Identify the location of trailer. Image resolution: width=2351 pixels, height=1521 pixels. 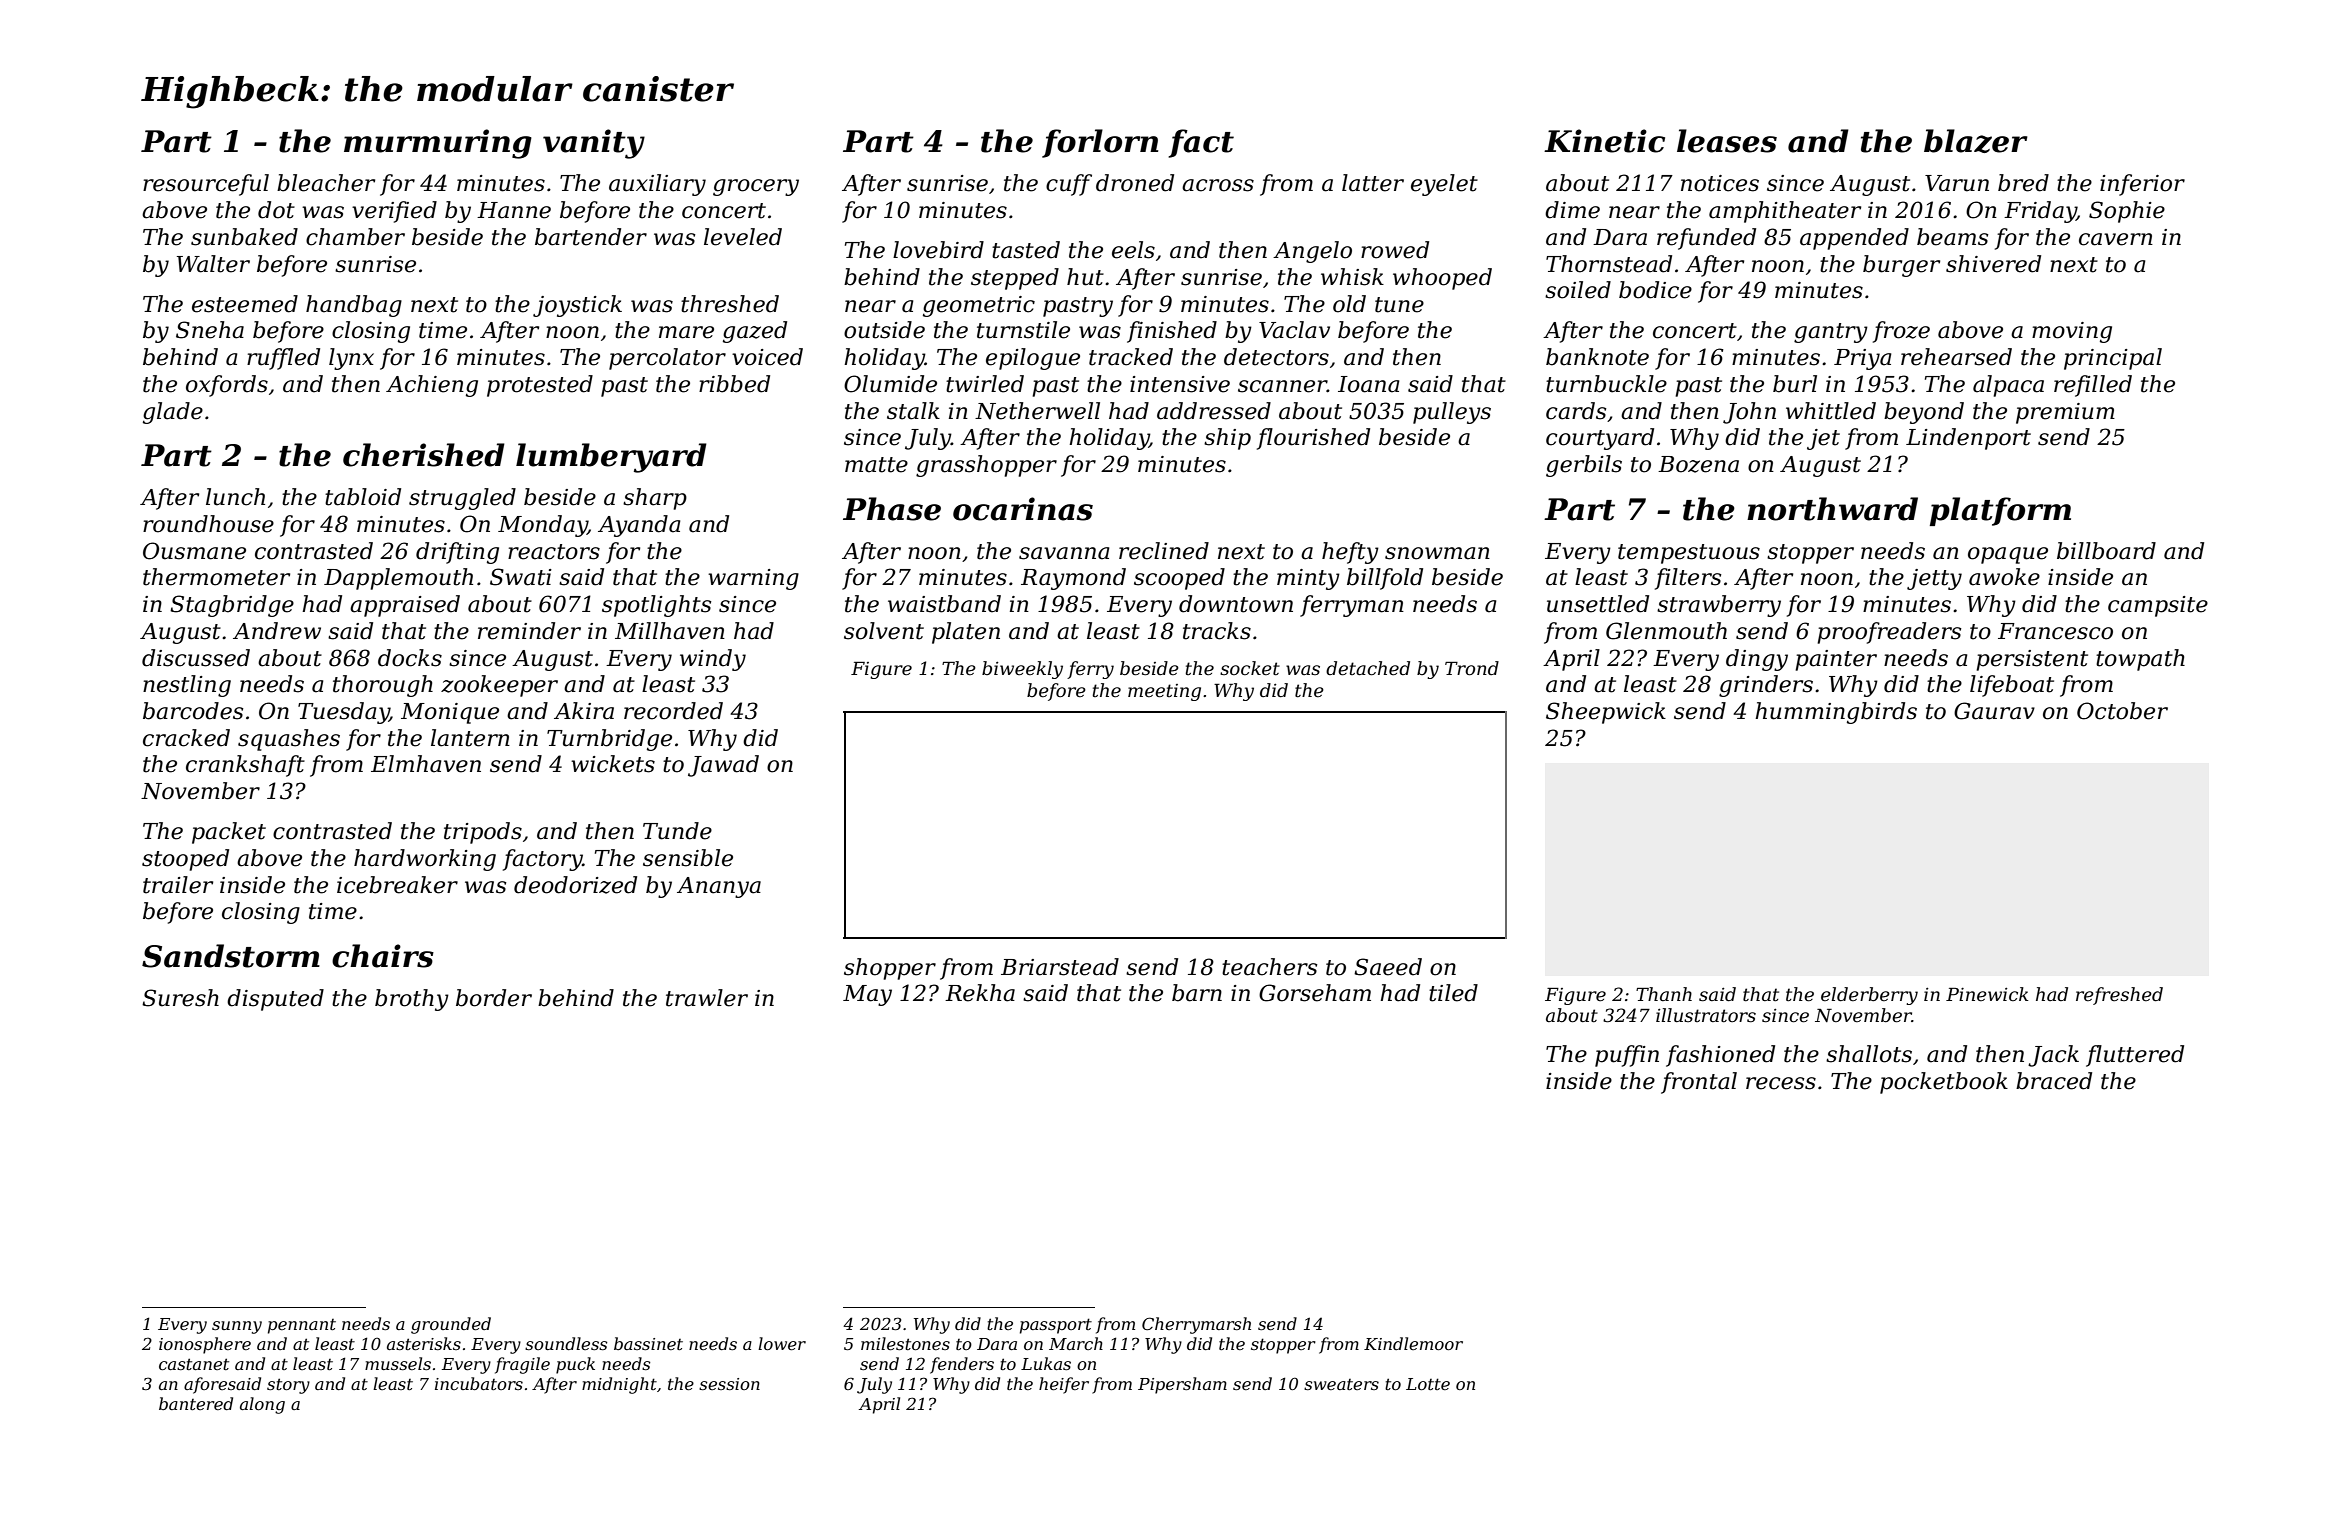
(178, 885).
